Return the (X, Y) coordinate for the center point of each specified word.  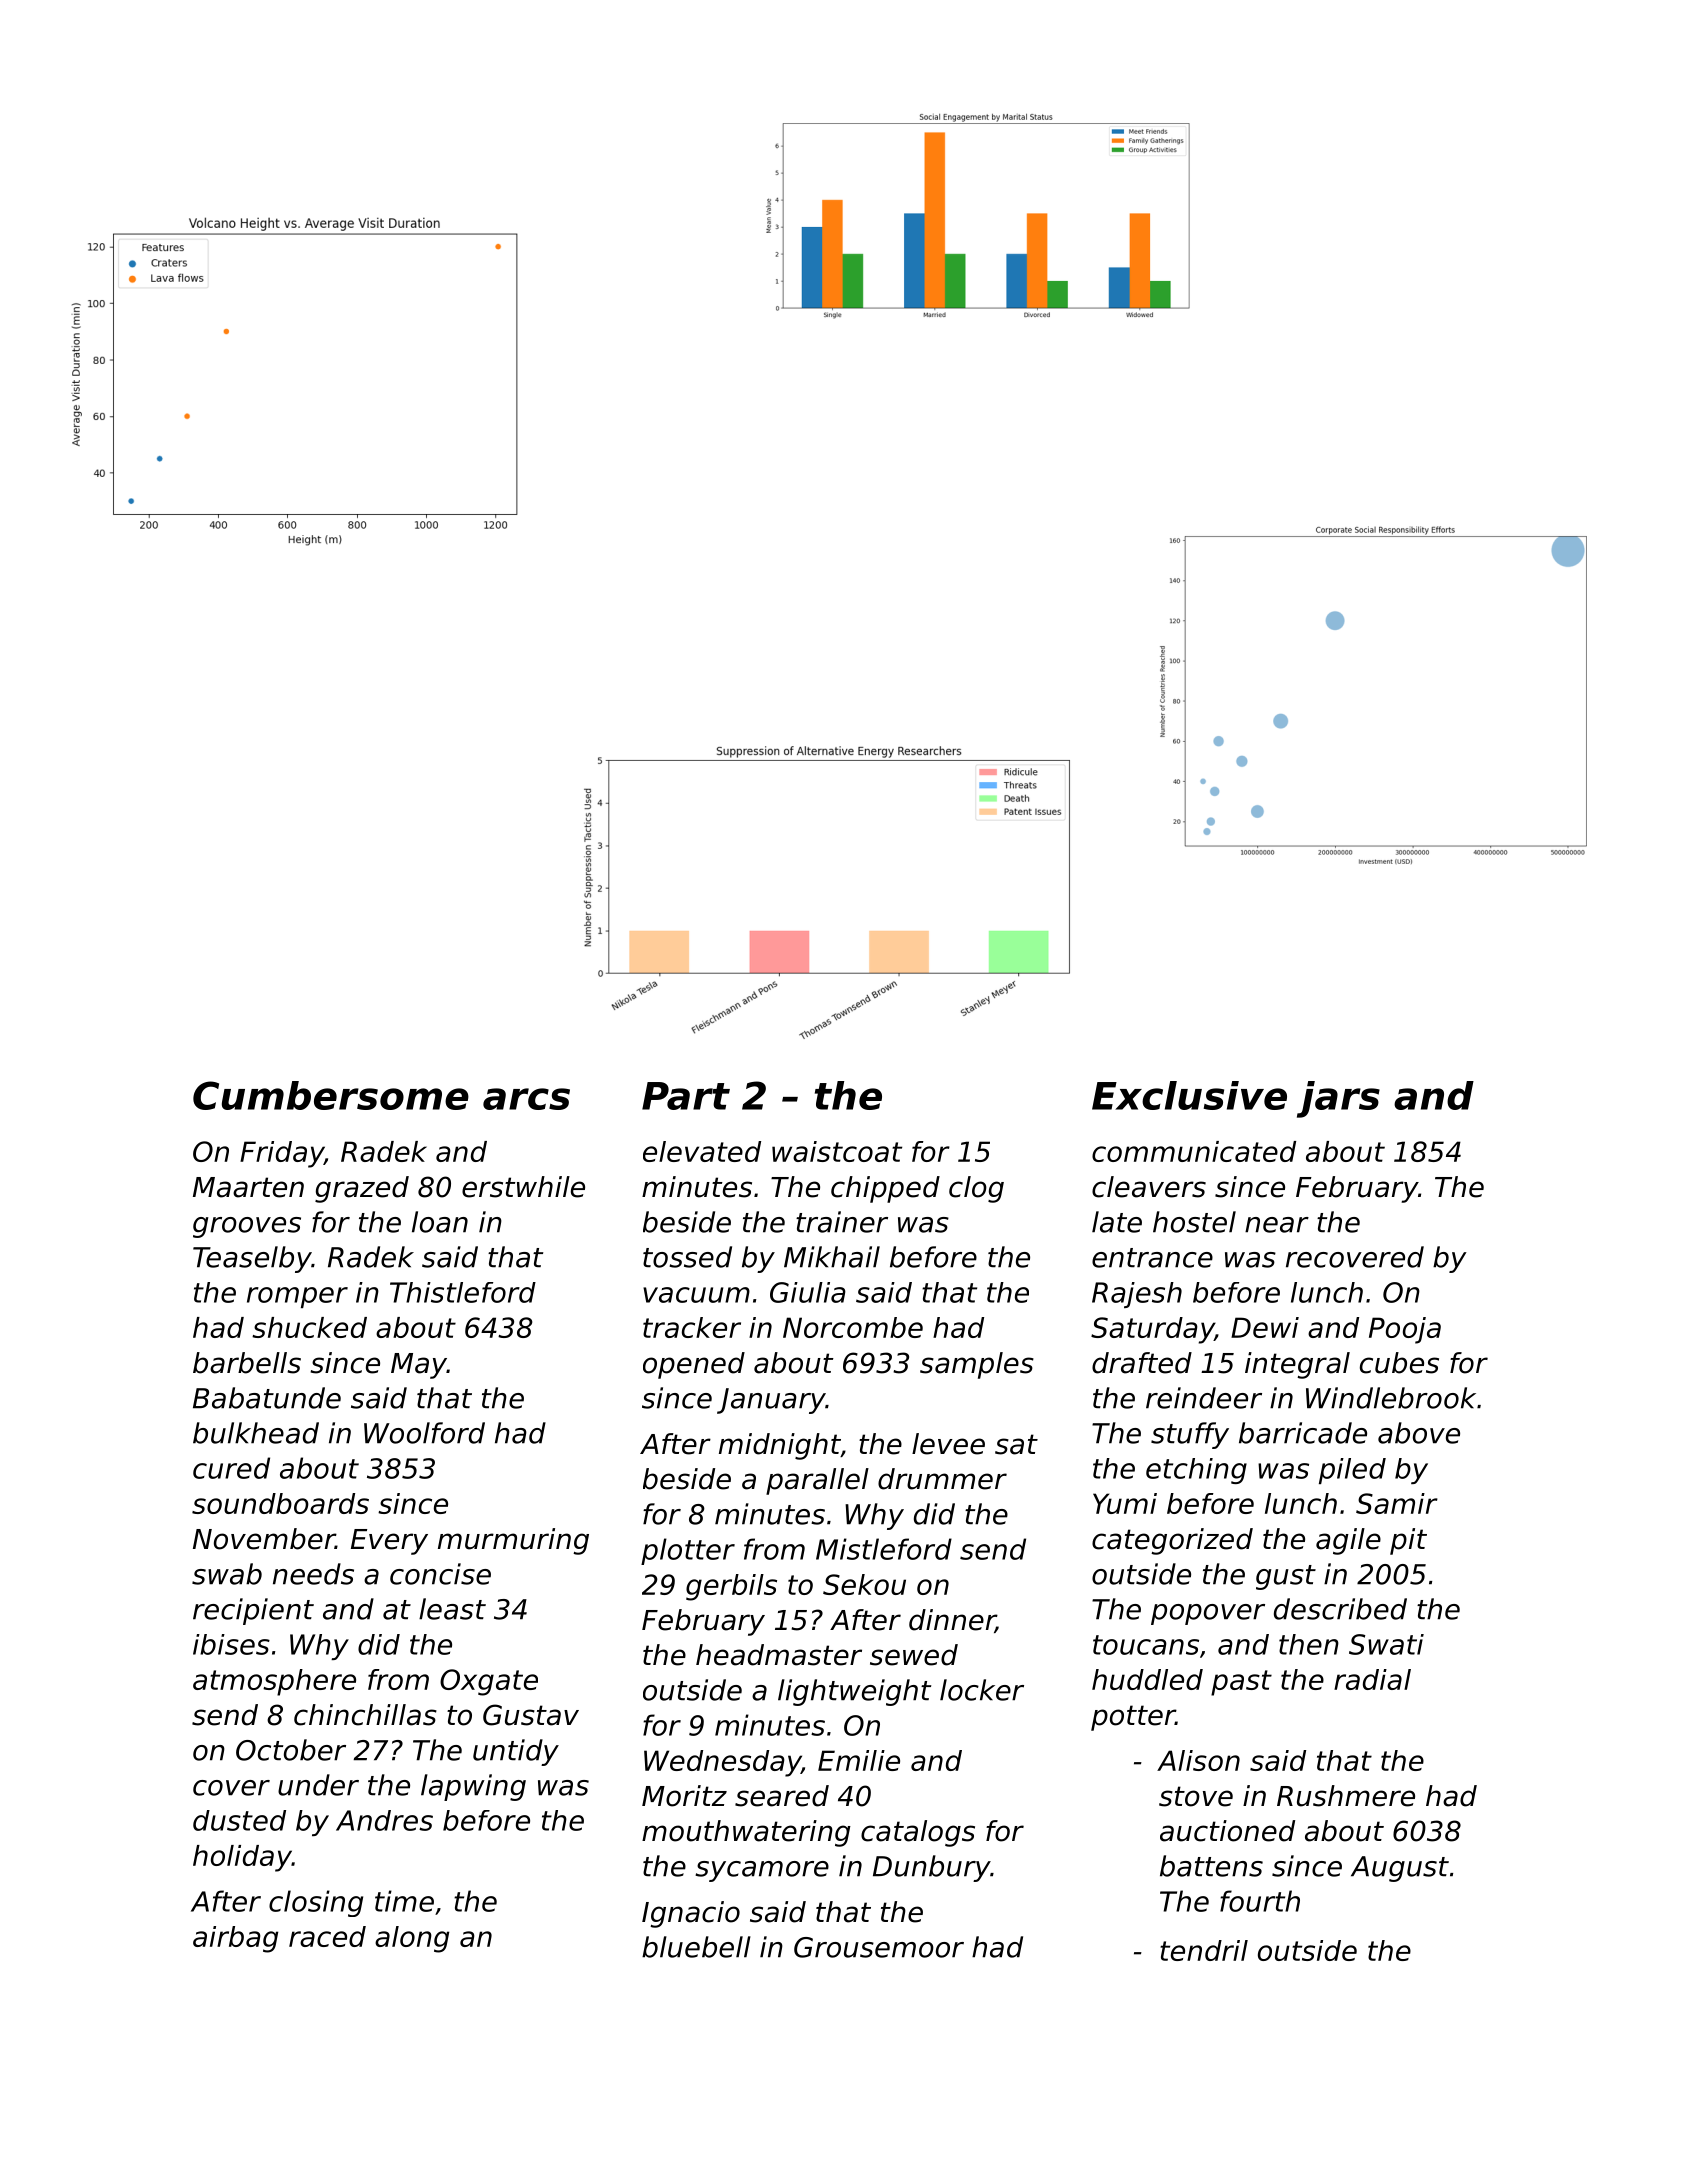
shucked (309, 1327)
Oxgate (489, 1682)
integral (1297, 1365)
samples (977, 1365)
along (412, 1939)
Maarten (248, 1187)
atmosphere (274, 1682)
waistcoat (837, 1151)
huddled (1147, 1679)
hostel (1194, 1222)
